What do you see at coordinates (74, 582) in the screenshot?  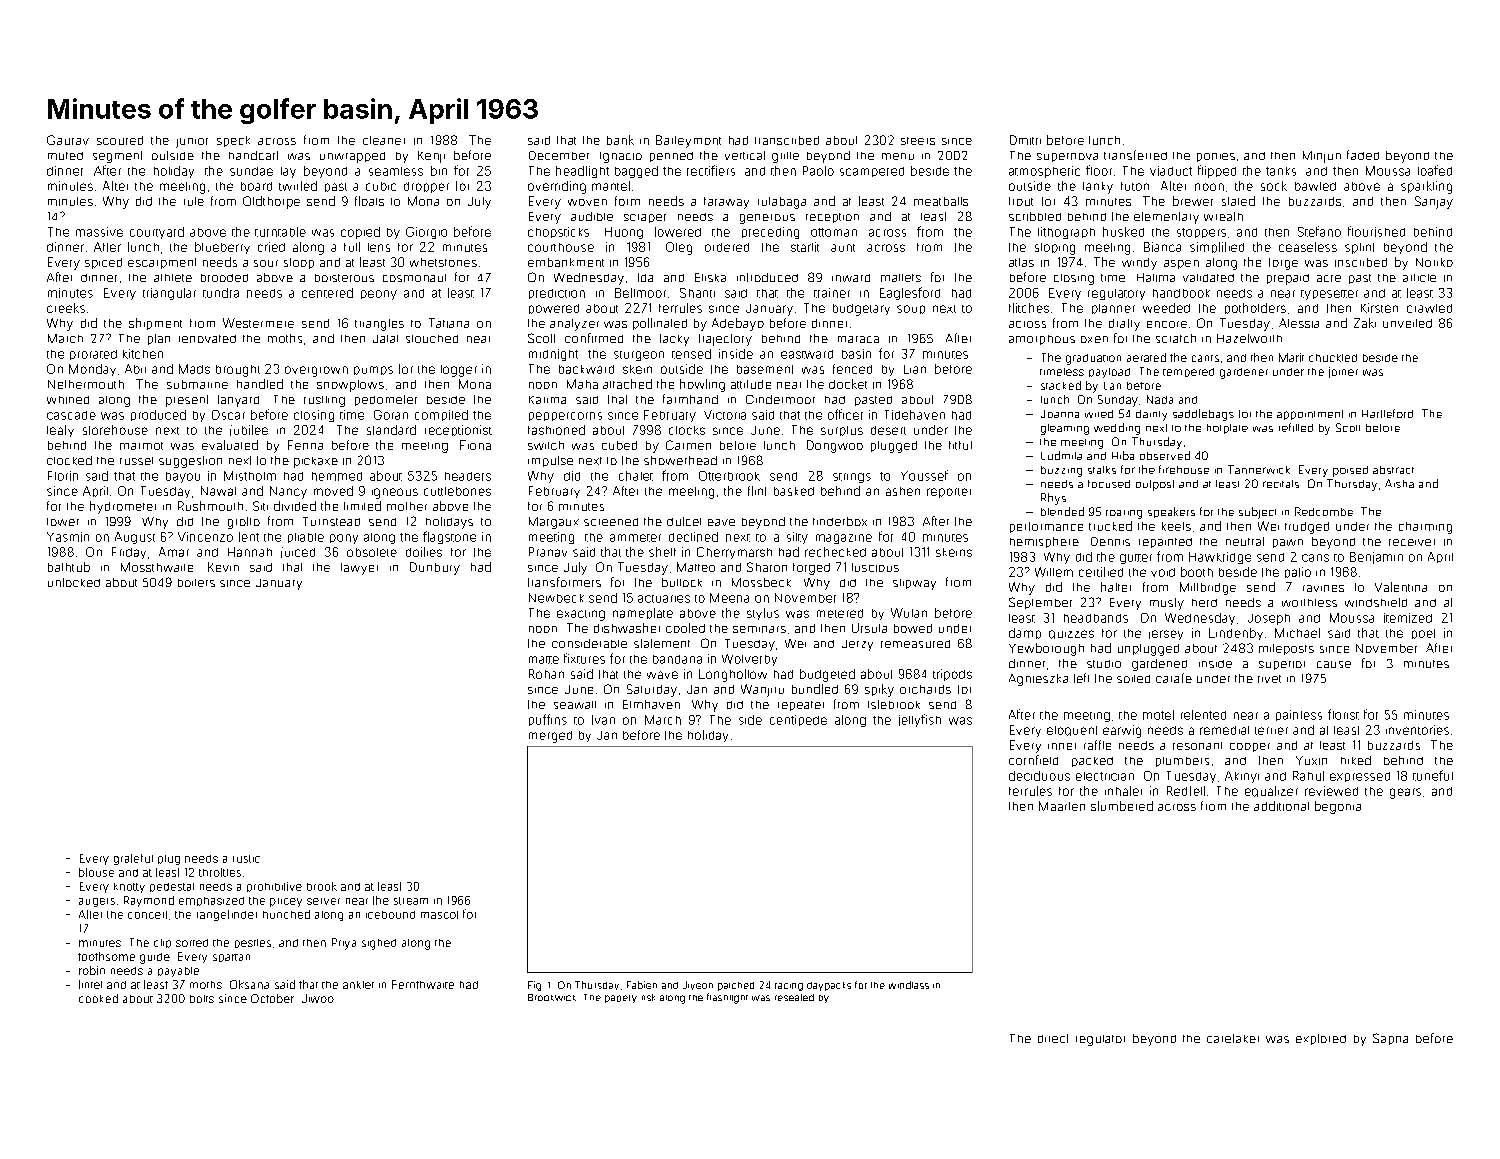 I see `unlocked` at bounding box center [74, 582].
